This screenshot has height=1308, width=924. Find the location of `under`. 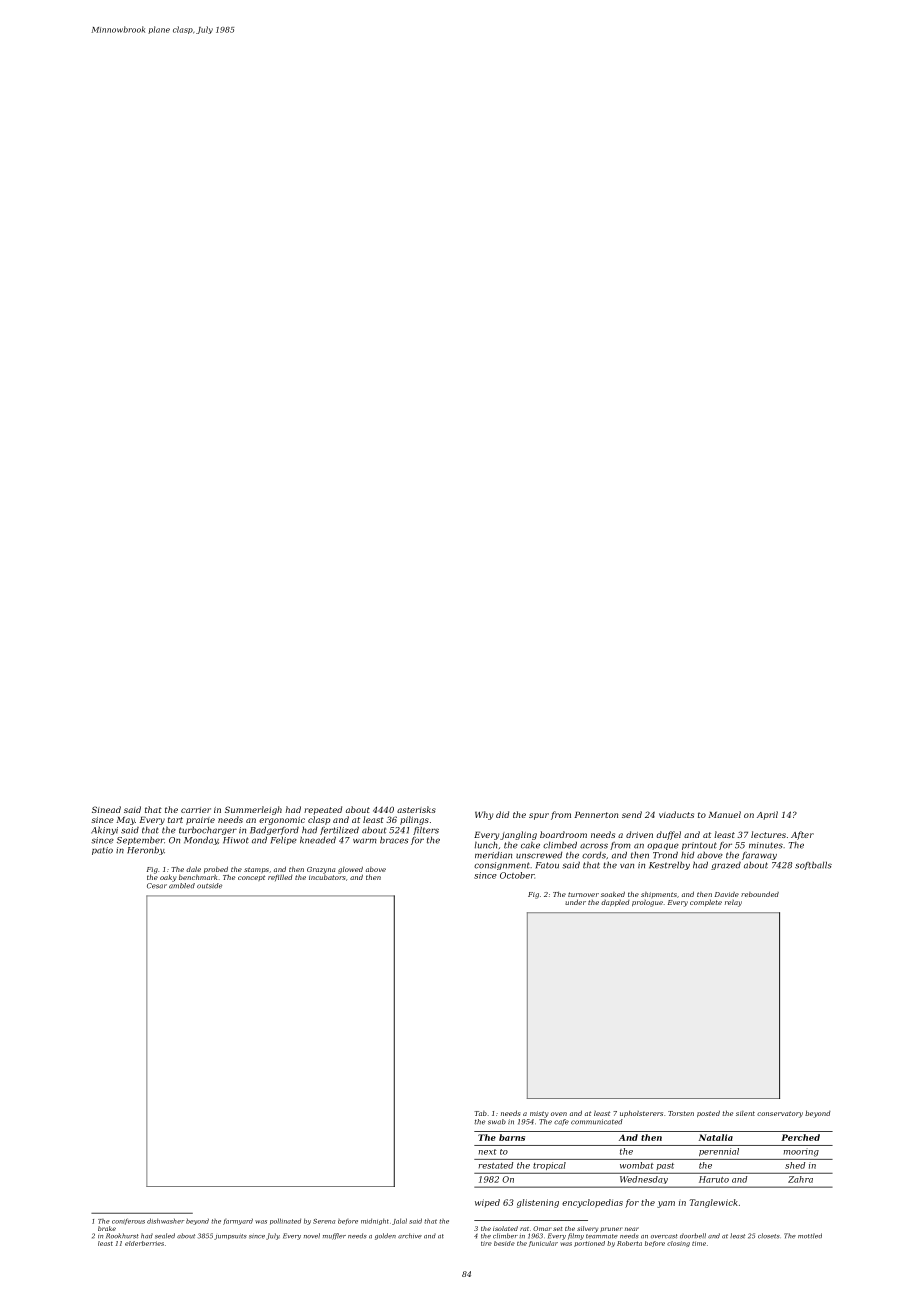

under is located at coordinates (575, 902).
